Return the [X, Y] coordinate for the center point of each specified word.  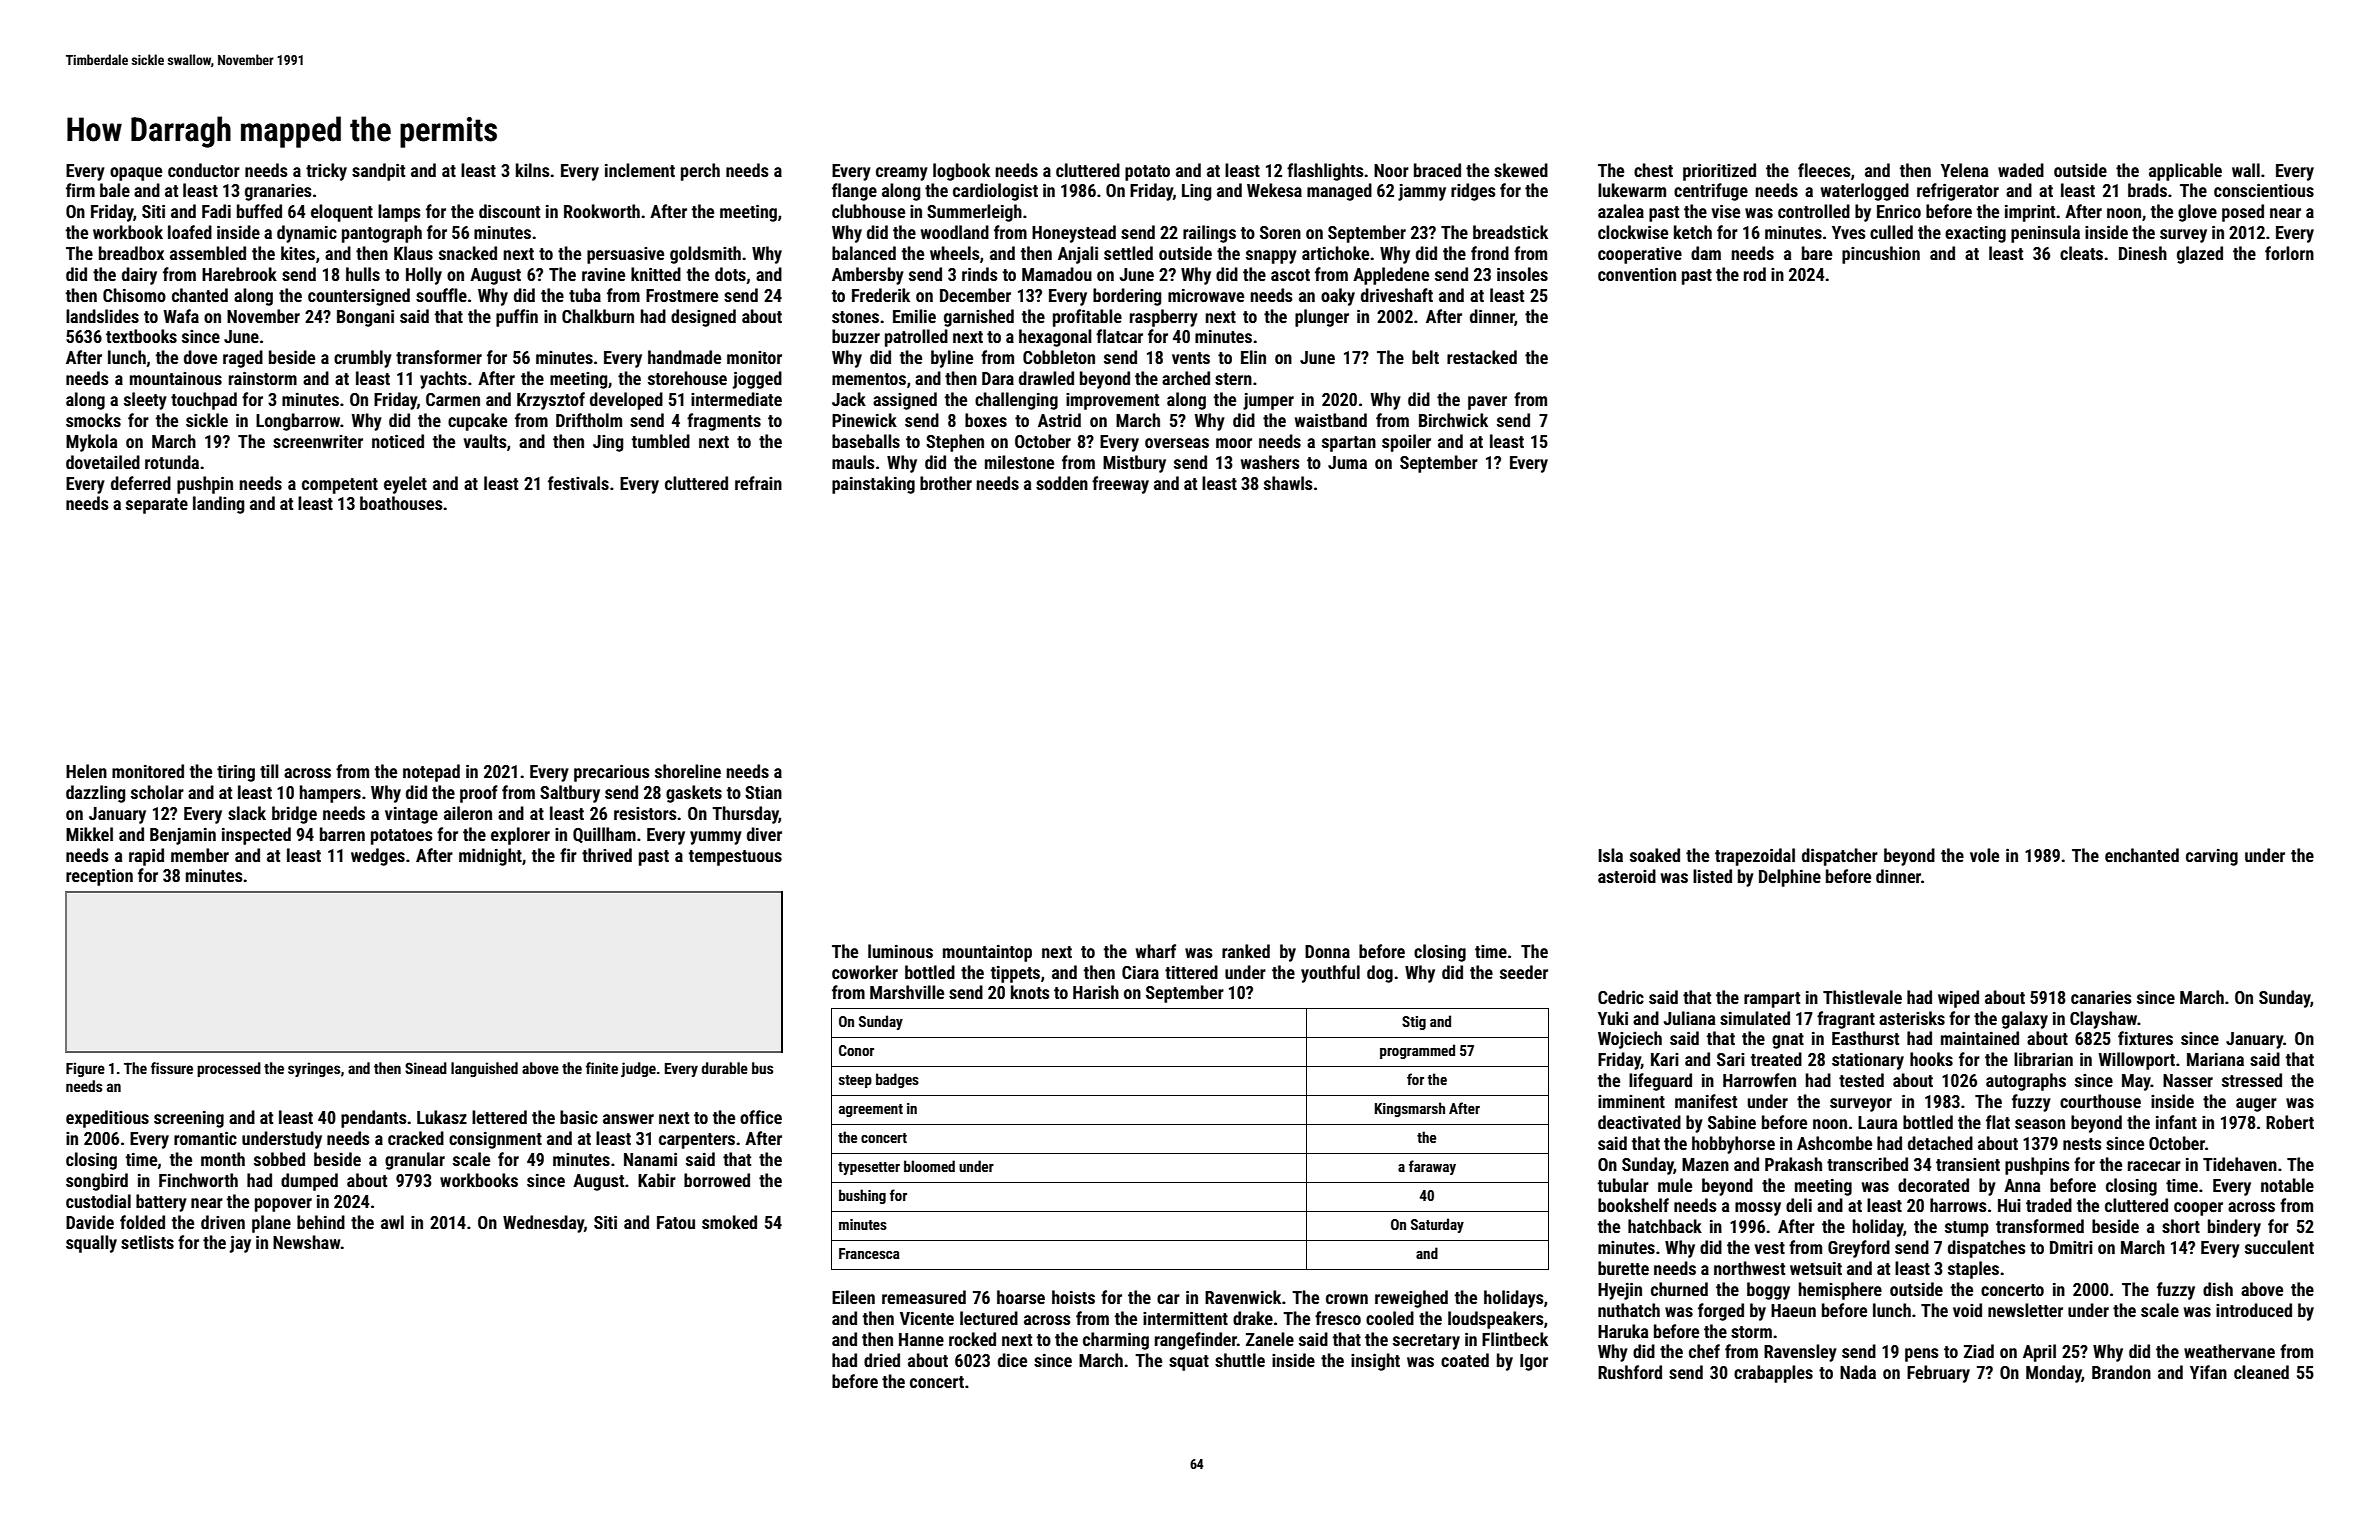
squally [91, 1244]
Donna [1327, 951]
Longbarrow [298, 422]
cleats [2081, 253]
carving [2212, 857]
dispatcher [1840, 857]
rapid [146, 857]
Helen [86, 771]
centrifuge [1711, 192]
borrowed [717, 1180]
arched [1186, 378]
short [2181, 1226]
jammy [1422, 192]
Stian [763, 792]
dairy [139, 276]
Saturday [1437, 1225]
